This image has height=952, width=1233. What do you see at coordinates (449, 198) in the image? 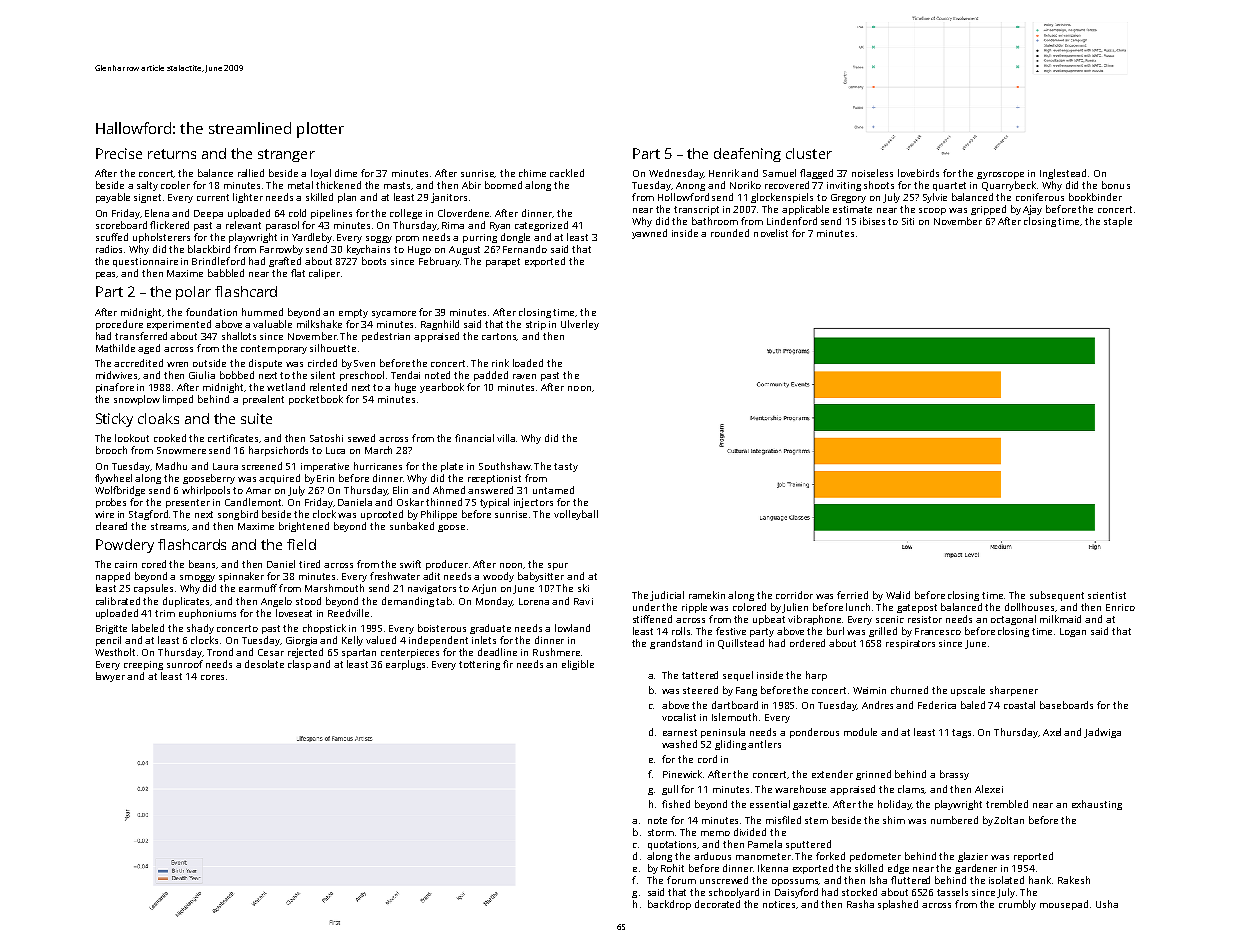
I see `janitors` at bounding box center [449, 198].
